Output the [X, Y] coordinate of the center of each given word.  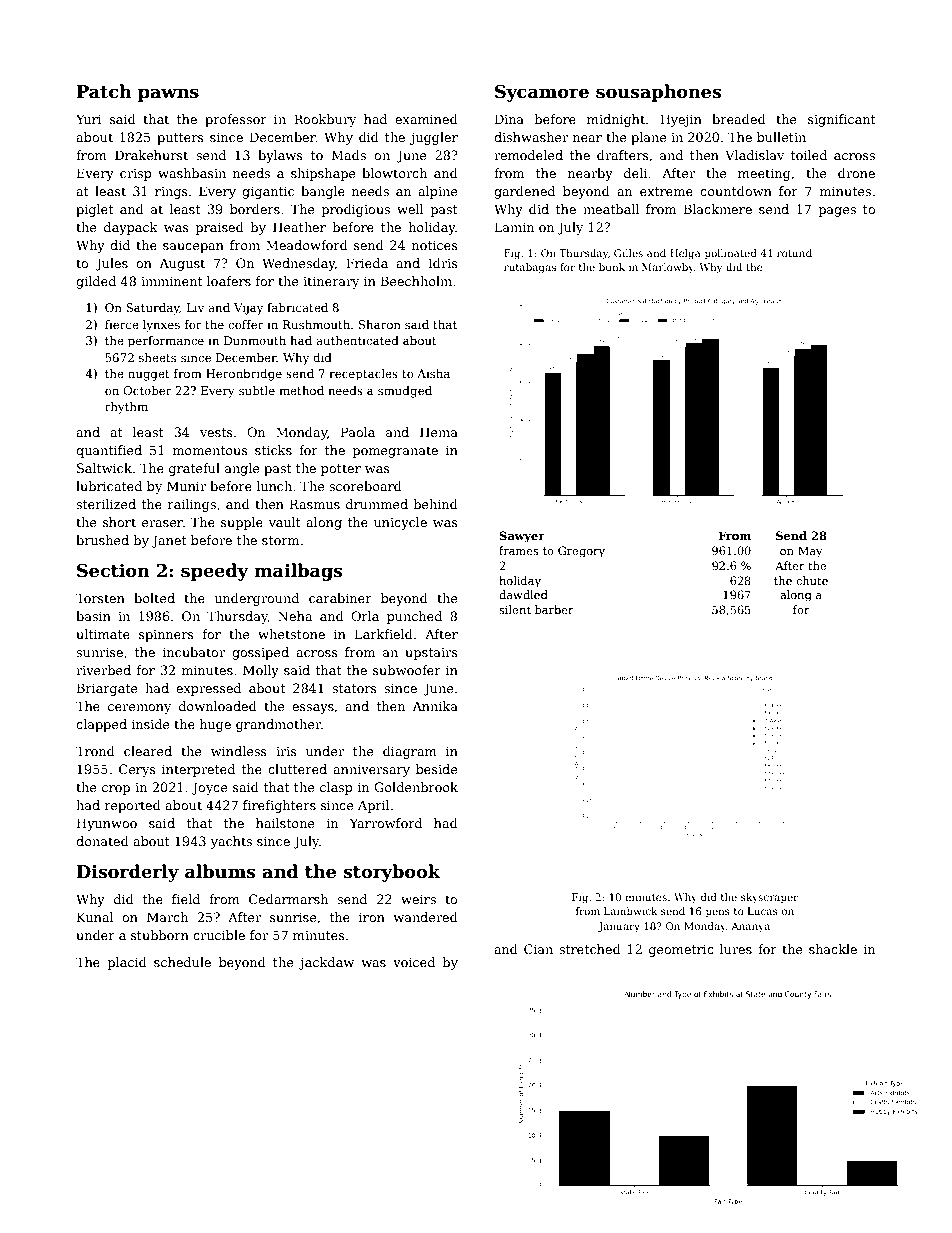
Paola [358, 432]
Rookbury [325, 120]
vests [216, 432]
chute [812, 580]
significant [842, 120]
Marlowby [668, 268]
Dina [509, 119]
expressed [208, 689]
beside [437, 769]
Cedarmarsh [288, 899]
